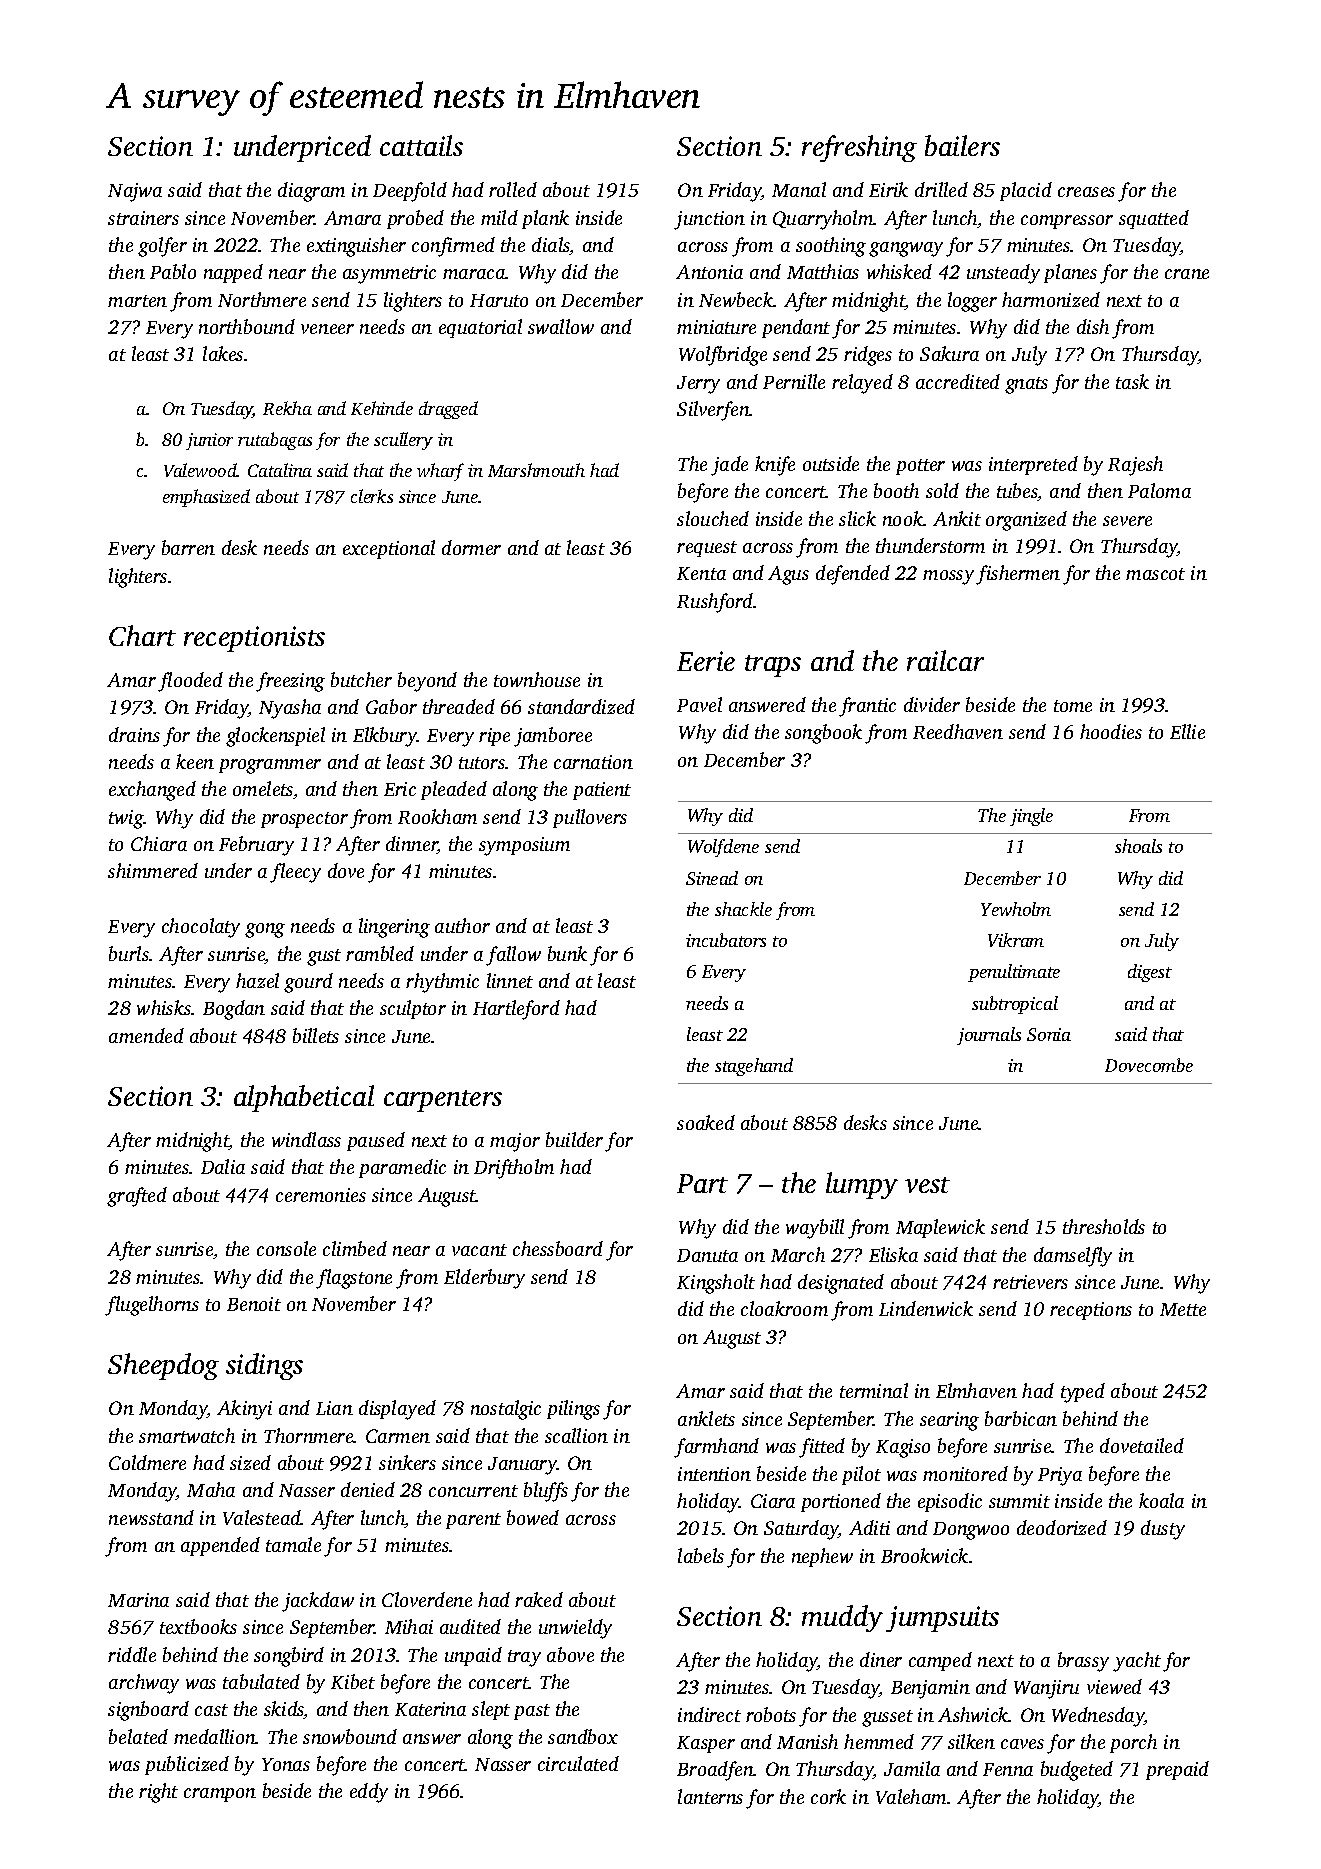 The height and width of the document is (1869, 1321). I want to click on Lindenwick, so click(926, 1308).
